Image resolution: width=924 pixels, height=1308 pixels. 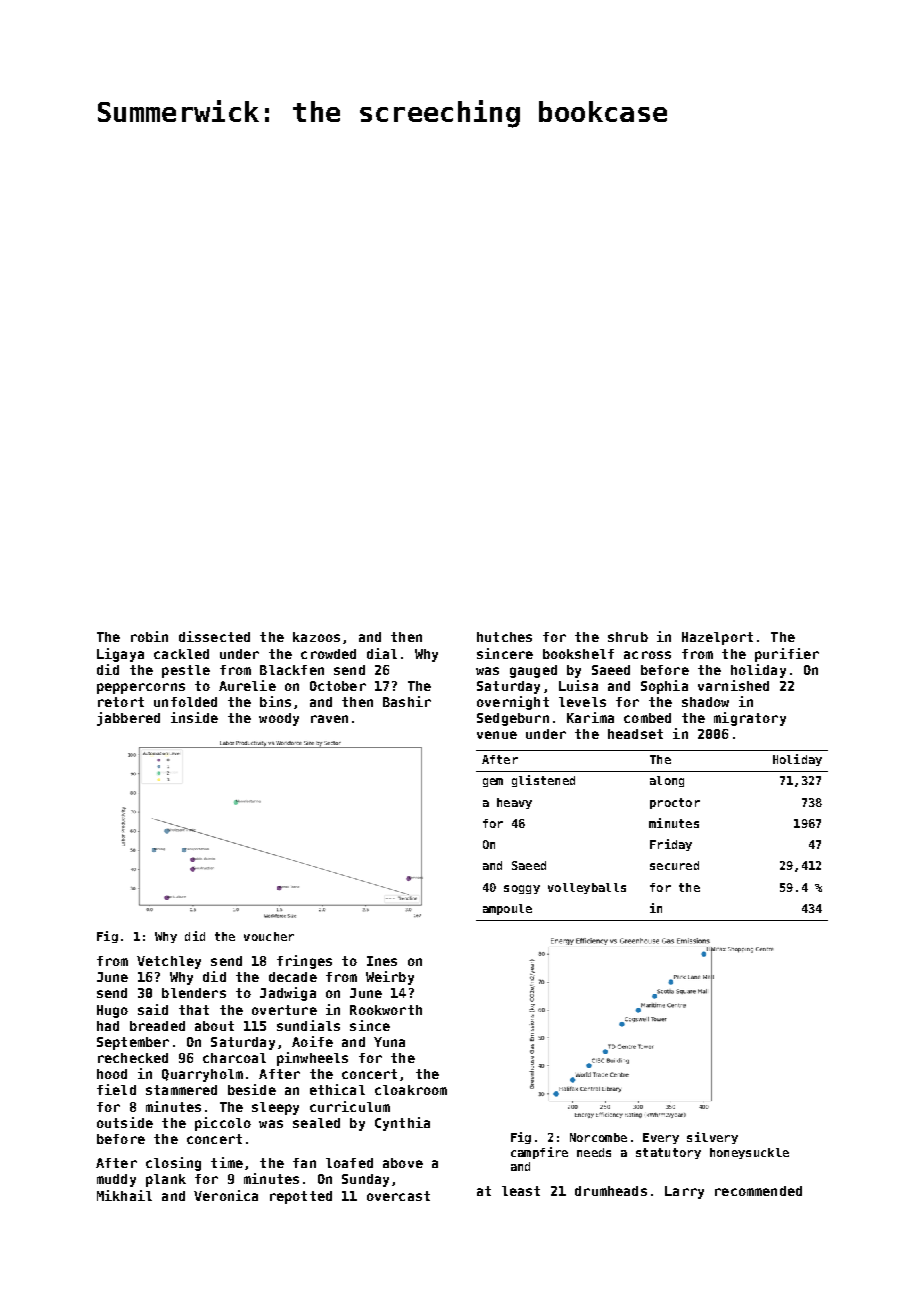 What do you see at coordinates (717, 638) in the screenshot?
I see `Hazelport` at bounding box center [717, 638].
